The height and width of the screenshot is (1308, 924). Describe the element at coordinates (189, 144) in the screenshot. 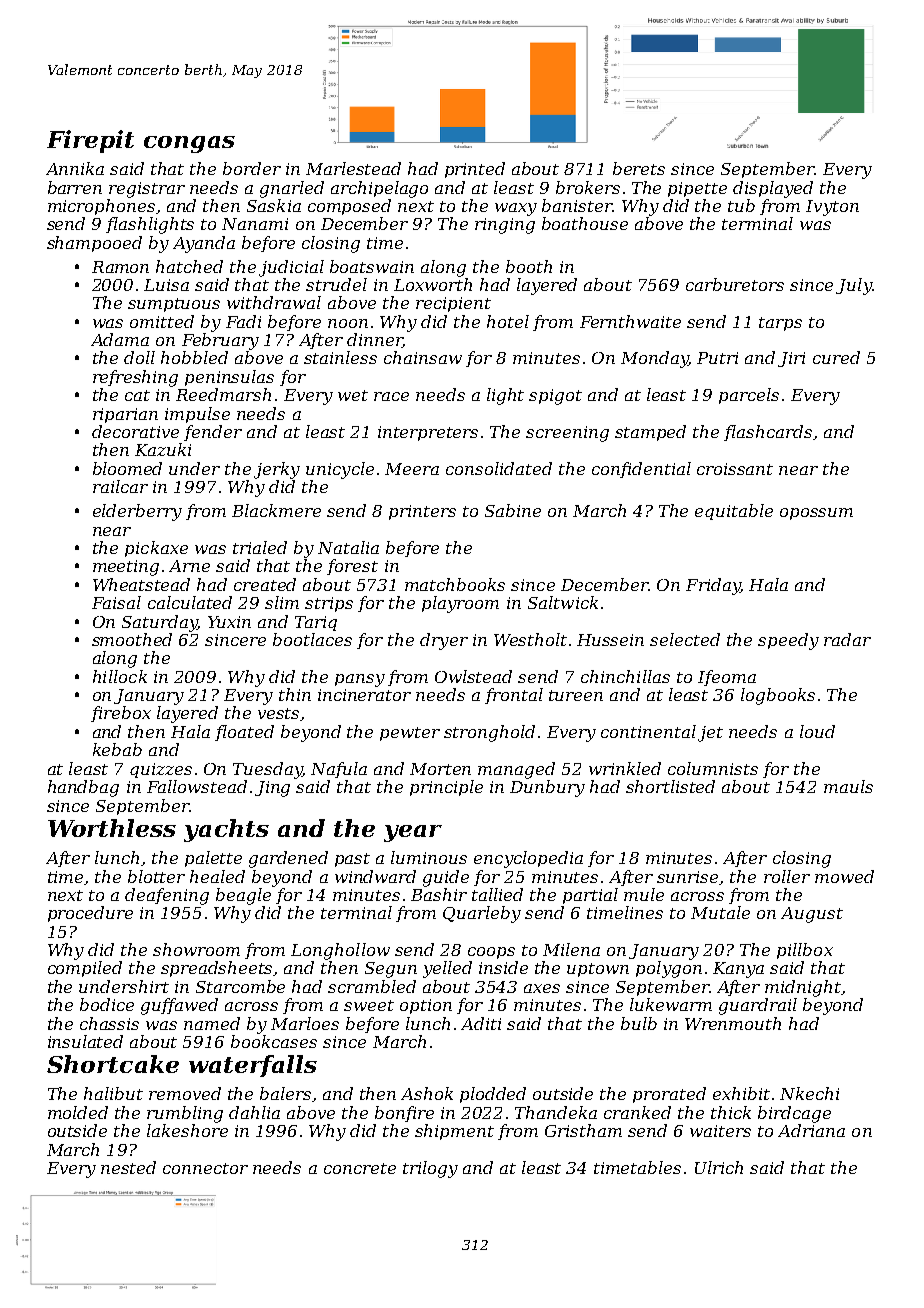

I see `congas` at that location.
